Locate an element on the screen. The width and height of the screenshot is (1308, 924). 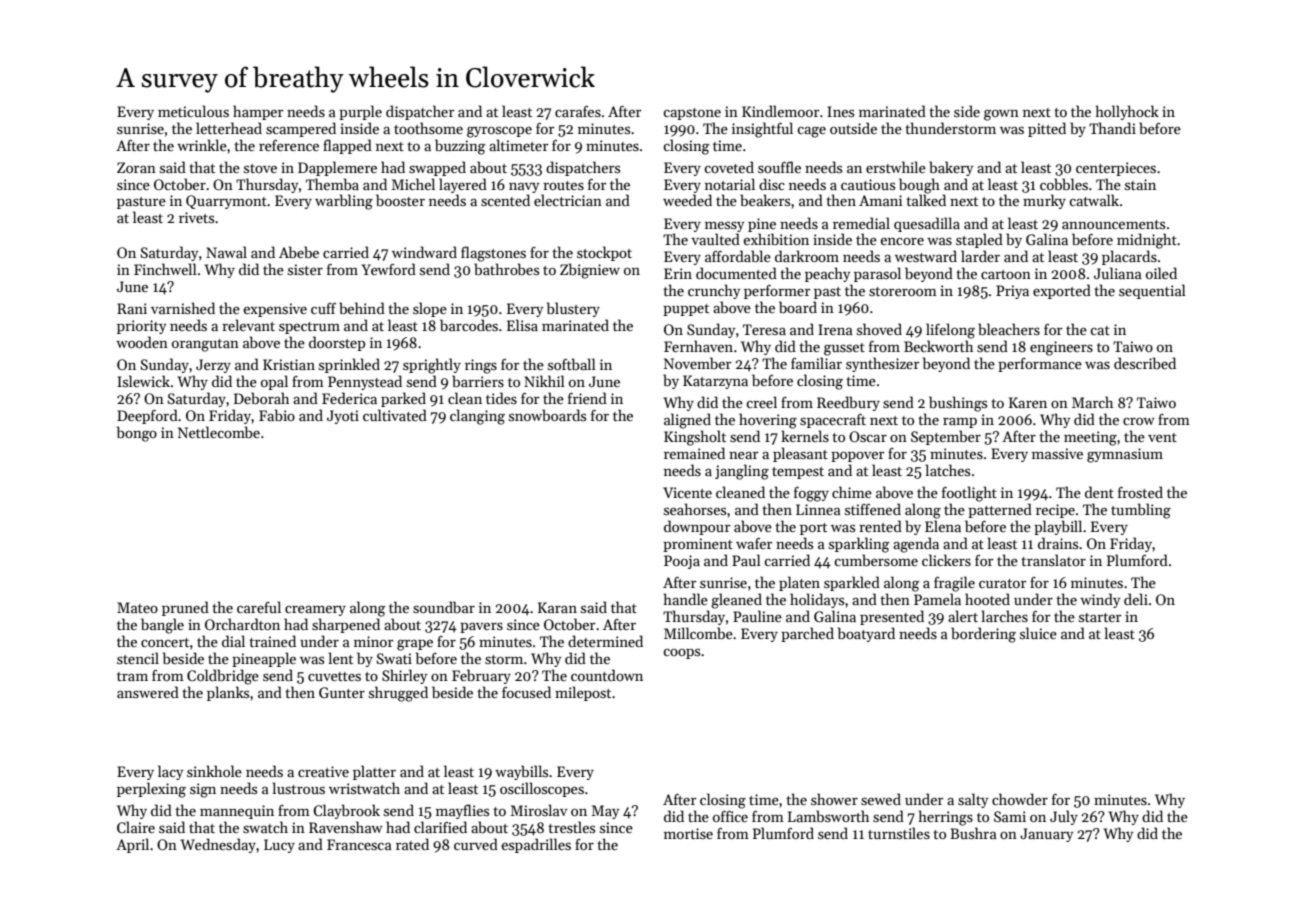
Wednesday is located at coordinates (218, 845).
